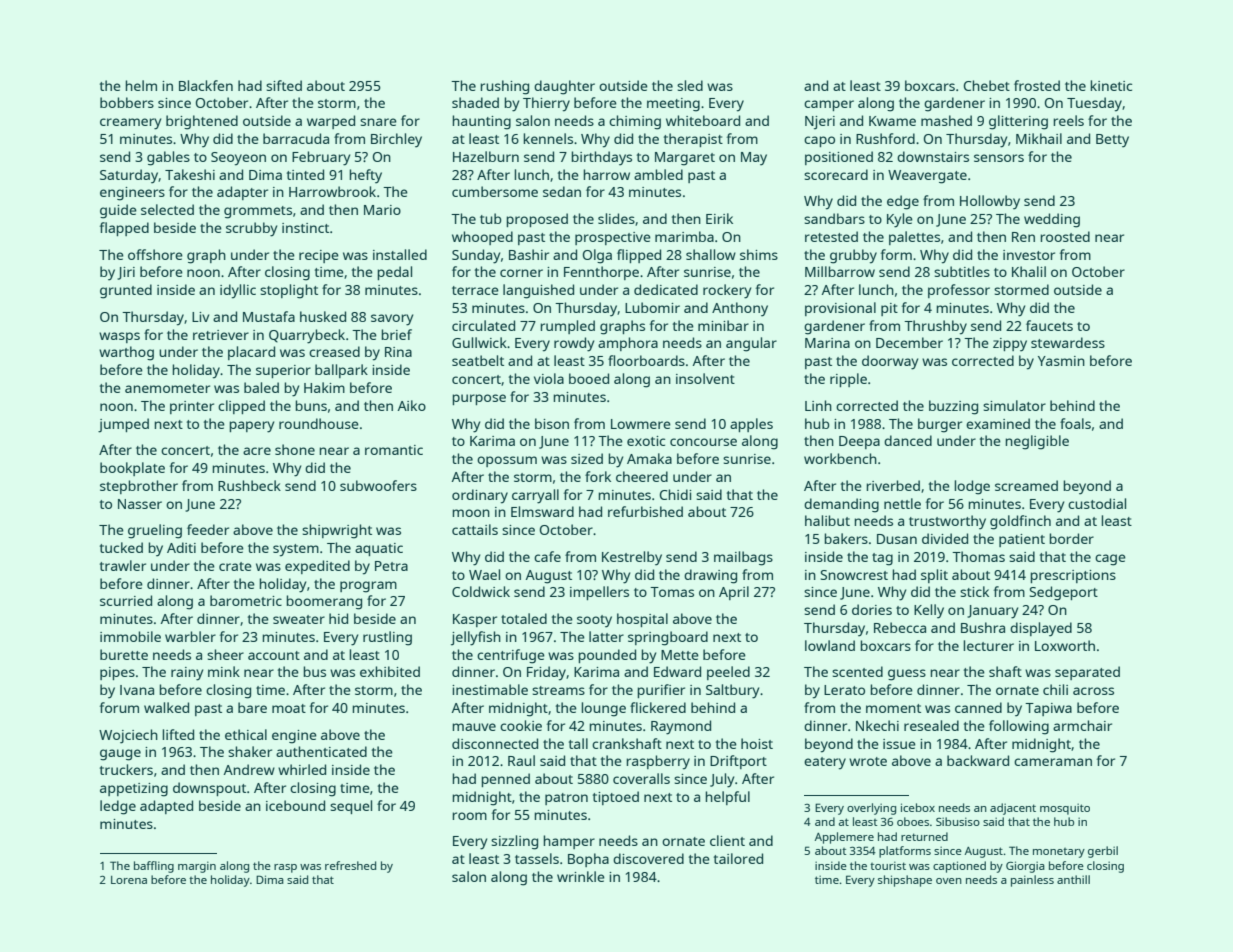 The width and height of the page is (1233, 952). What do you see at coordinates (935, 327) in the page?
I see `Thrushby` at bounding box center [935, 327].
